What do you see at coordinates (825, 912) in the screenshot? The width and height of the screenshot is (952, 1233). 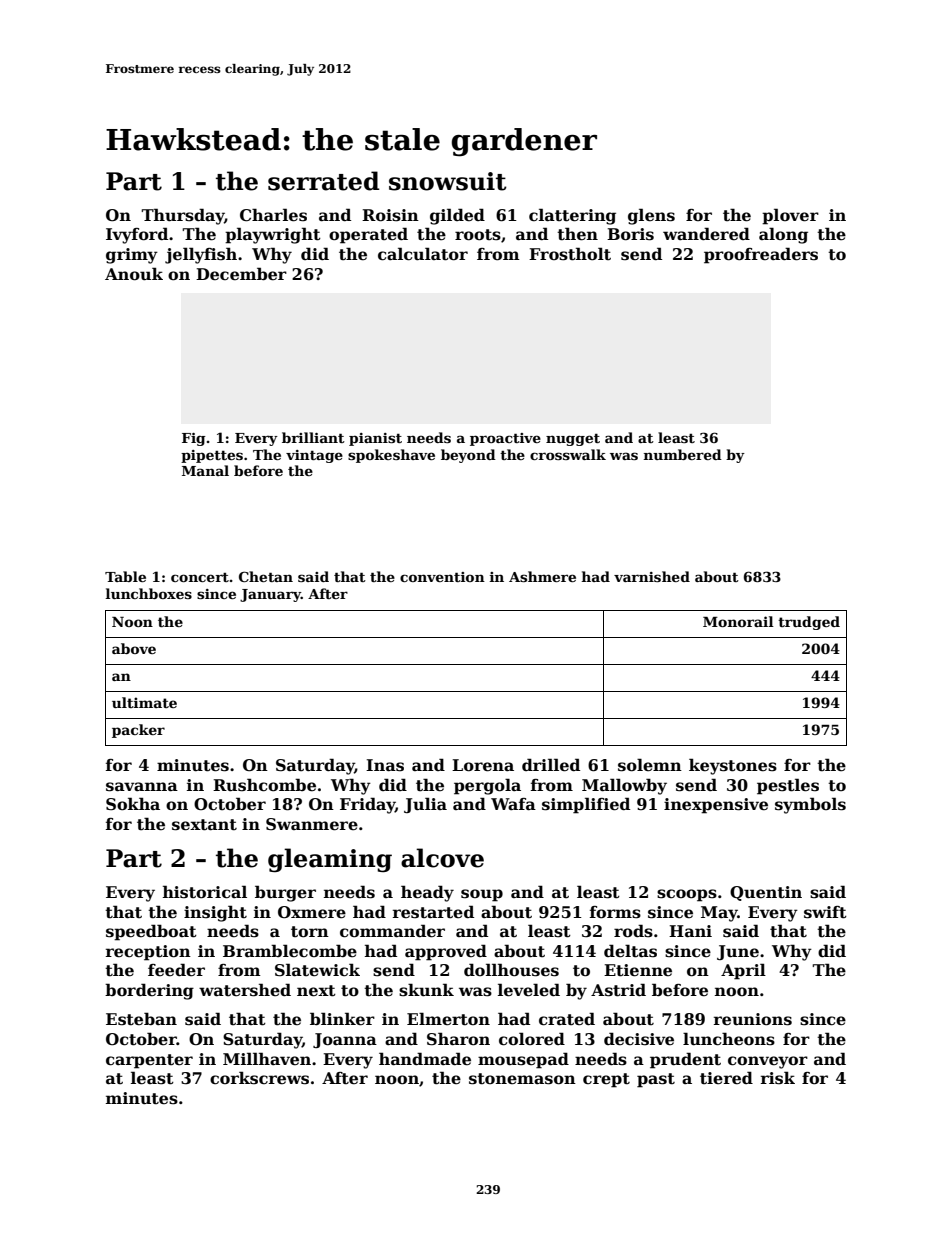 I see `swift` at bounding box center [825, 912].
